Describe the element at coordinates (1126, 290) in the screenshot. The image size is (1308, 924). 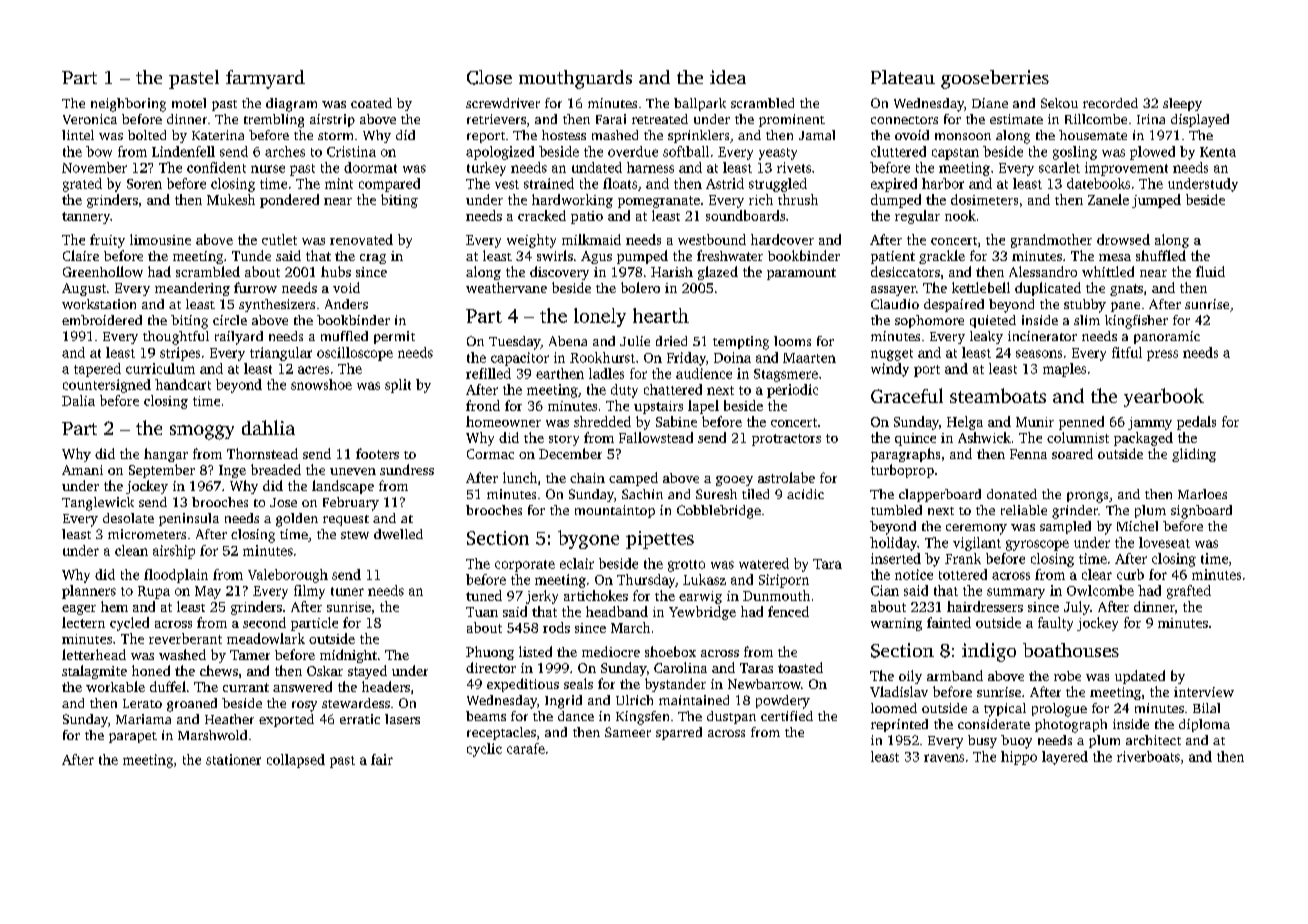
I see `gnats` at that location.
